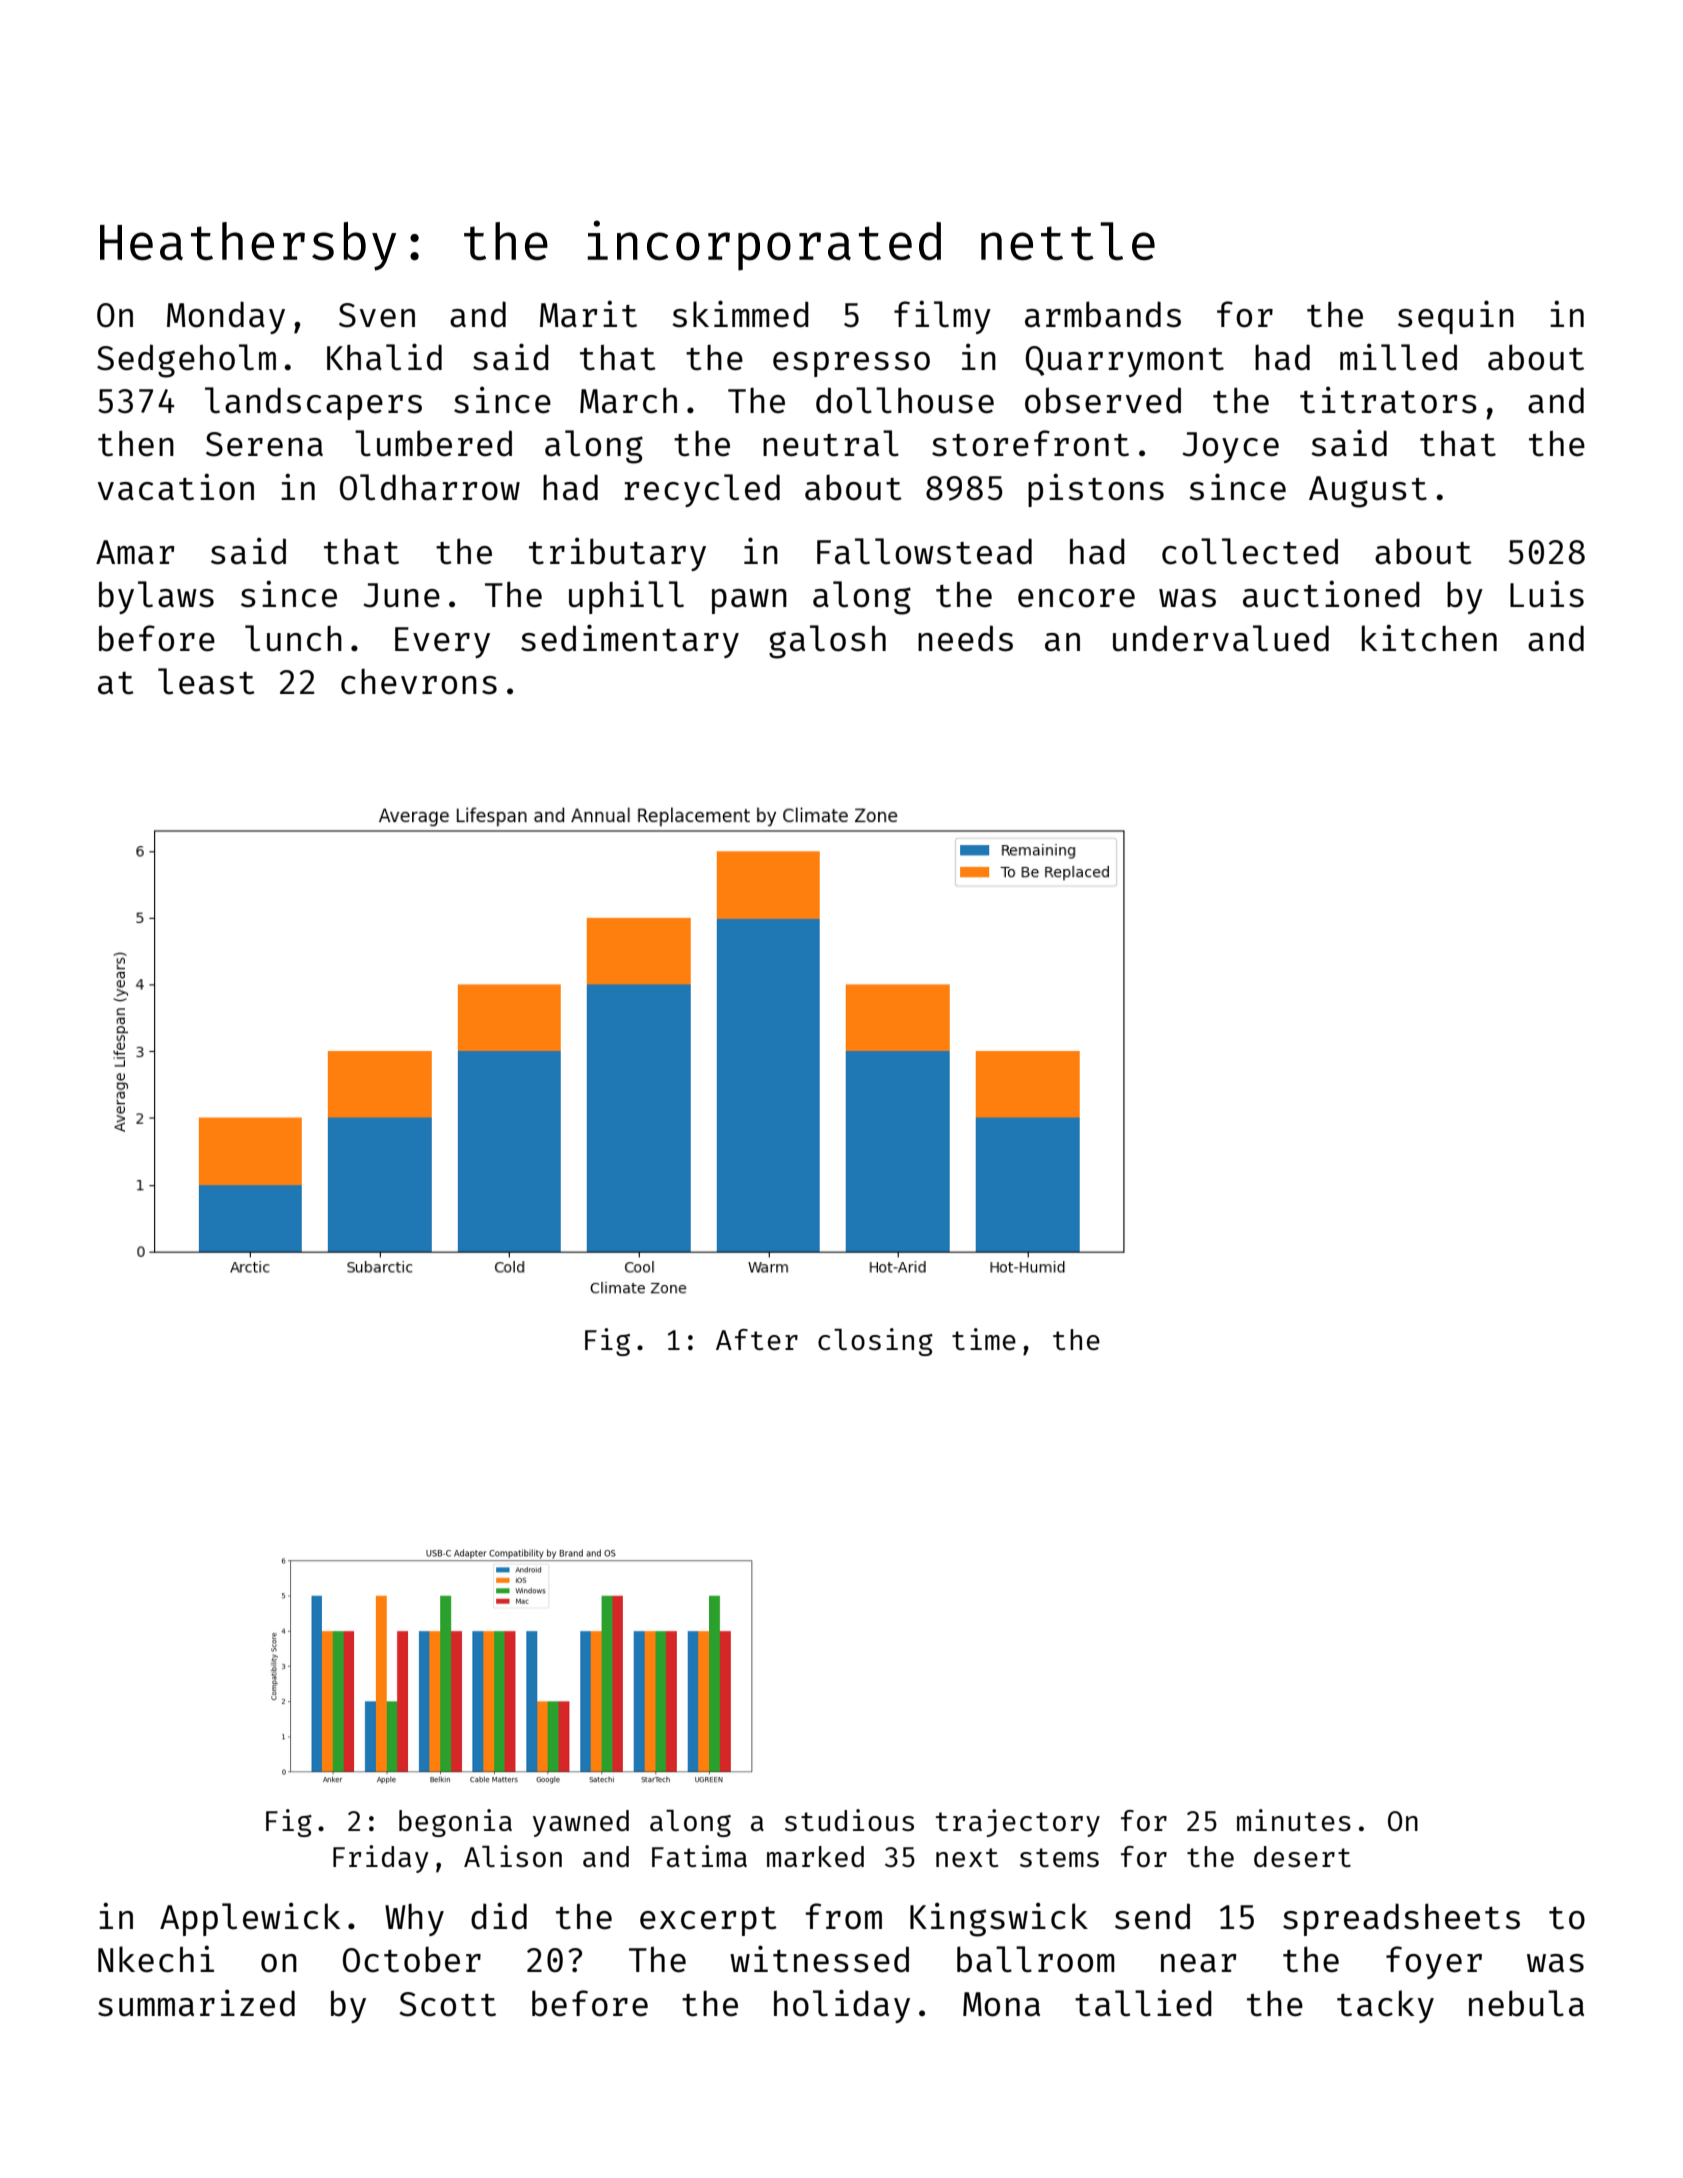  What do you see at coordinates (1456, 317) in the document?
I see `sequin` at bounding box center [1456, 317].
